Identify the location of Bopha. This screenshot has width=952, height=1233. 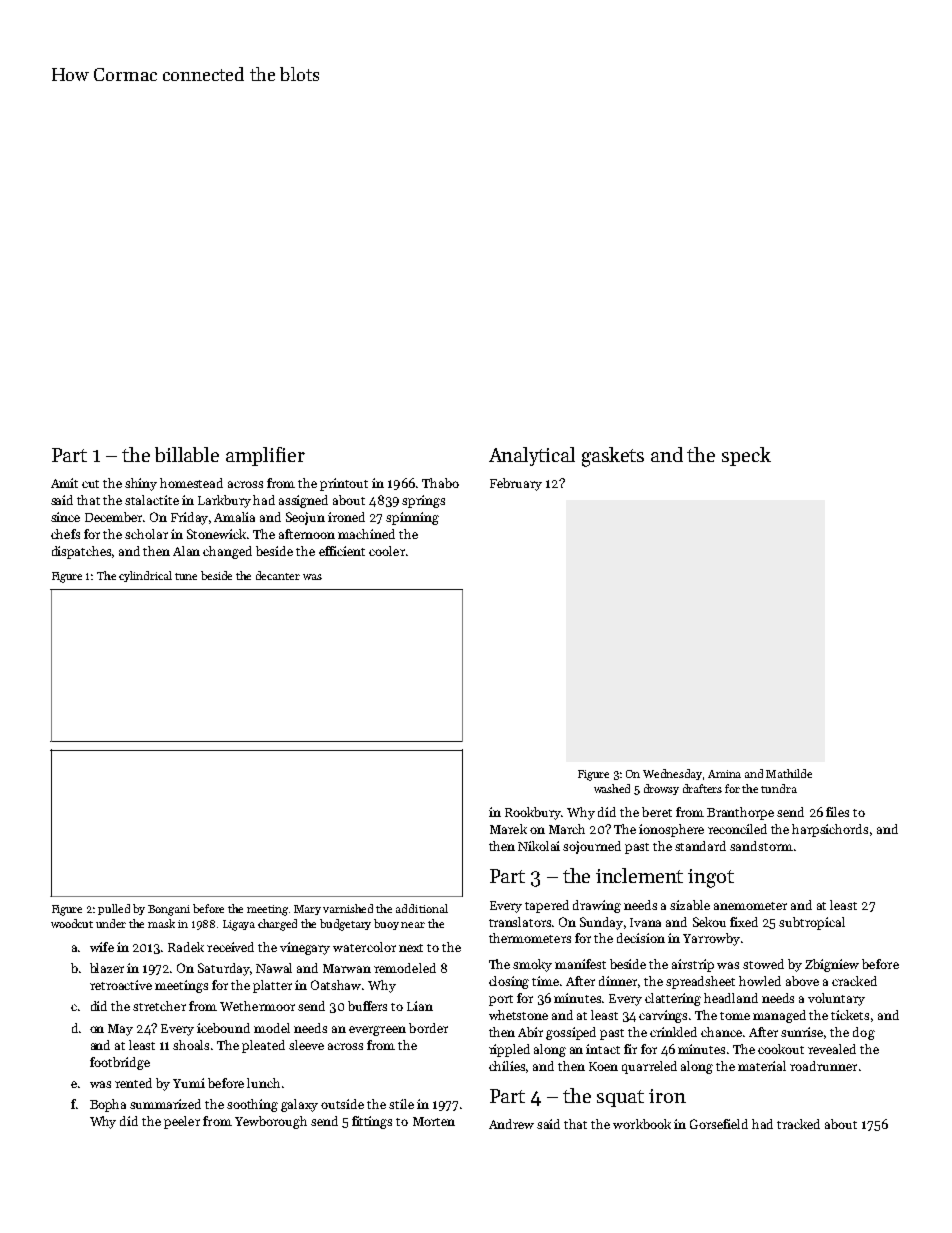
(108, 1105).
